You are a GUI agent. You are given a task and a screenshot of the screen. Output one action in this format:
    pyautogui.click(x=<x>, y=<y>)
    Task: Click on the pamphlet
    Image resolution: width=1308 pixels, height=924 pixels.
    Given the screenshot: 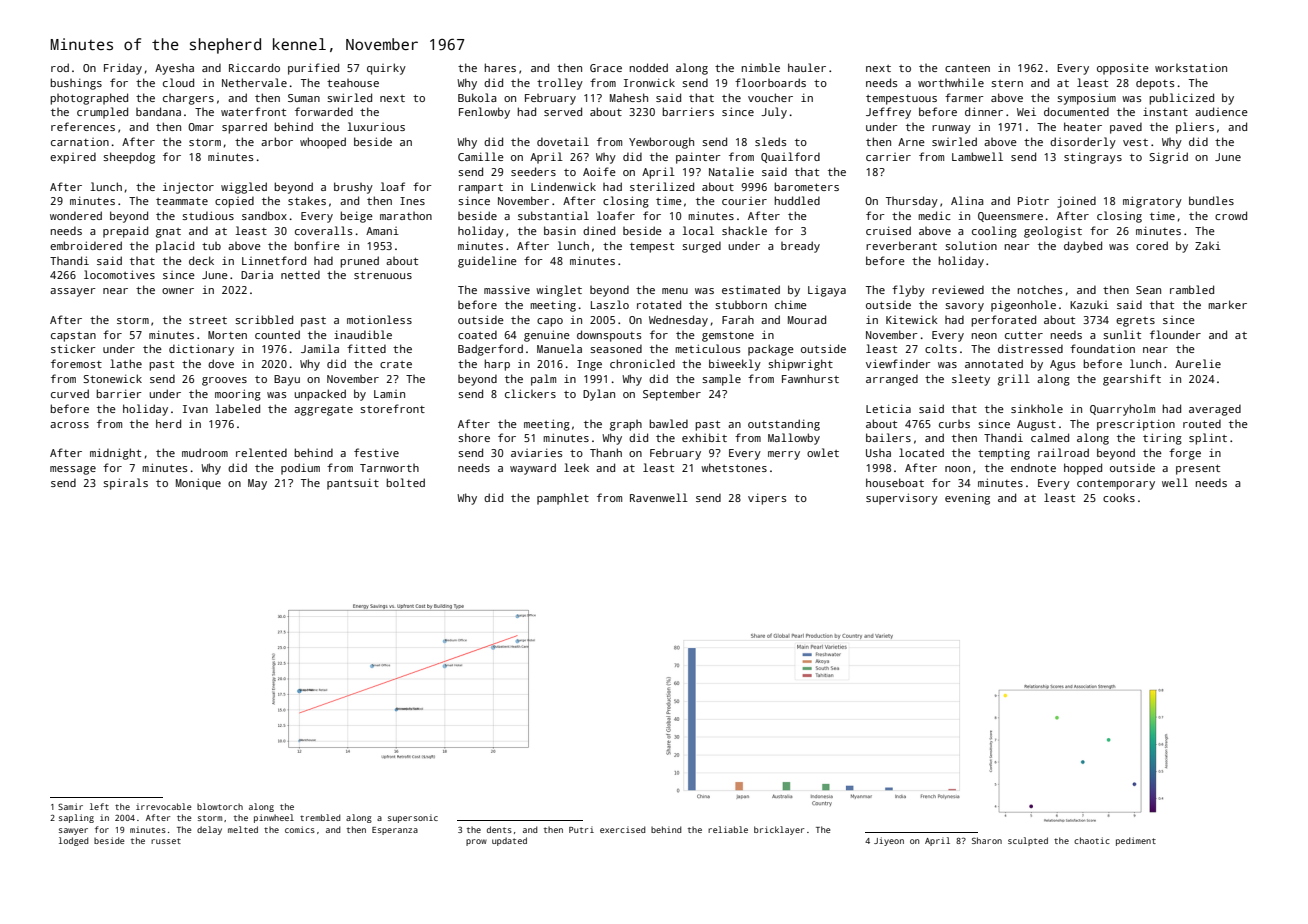 What is the action you would take?
    pyautogui.click(x=563, y=499)
